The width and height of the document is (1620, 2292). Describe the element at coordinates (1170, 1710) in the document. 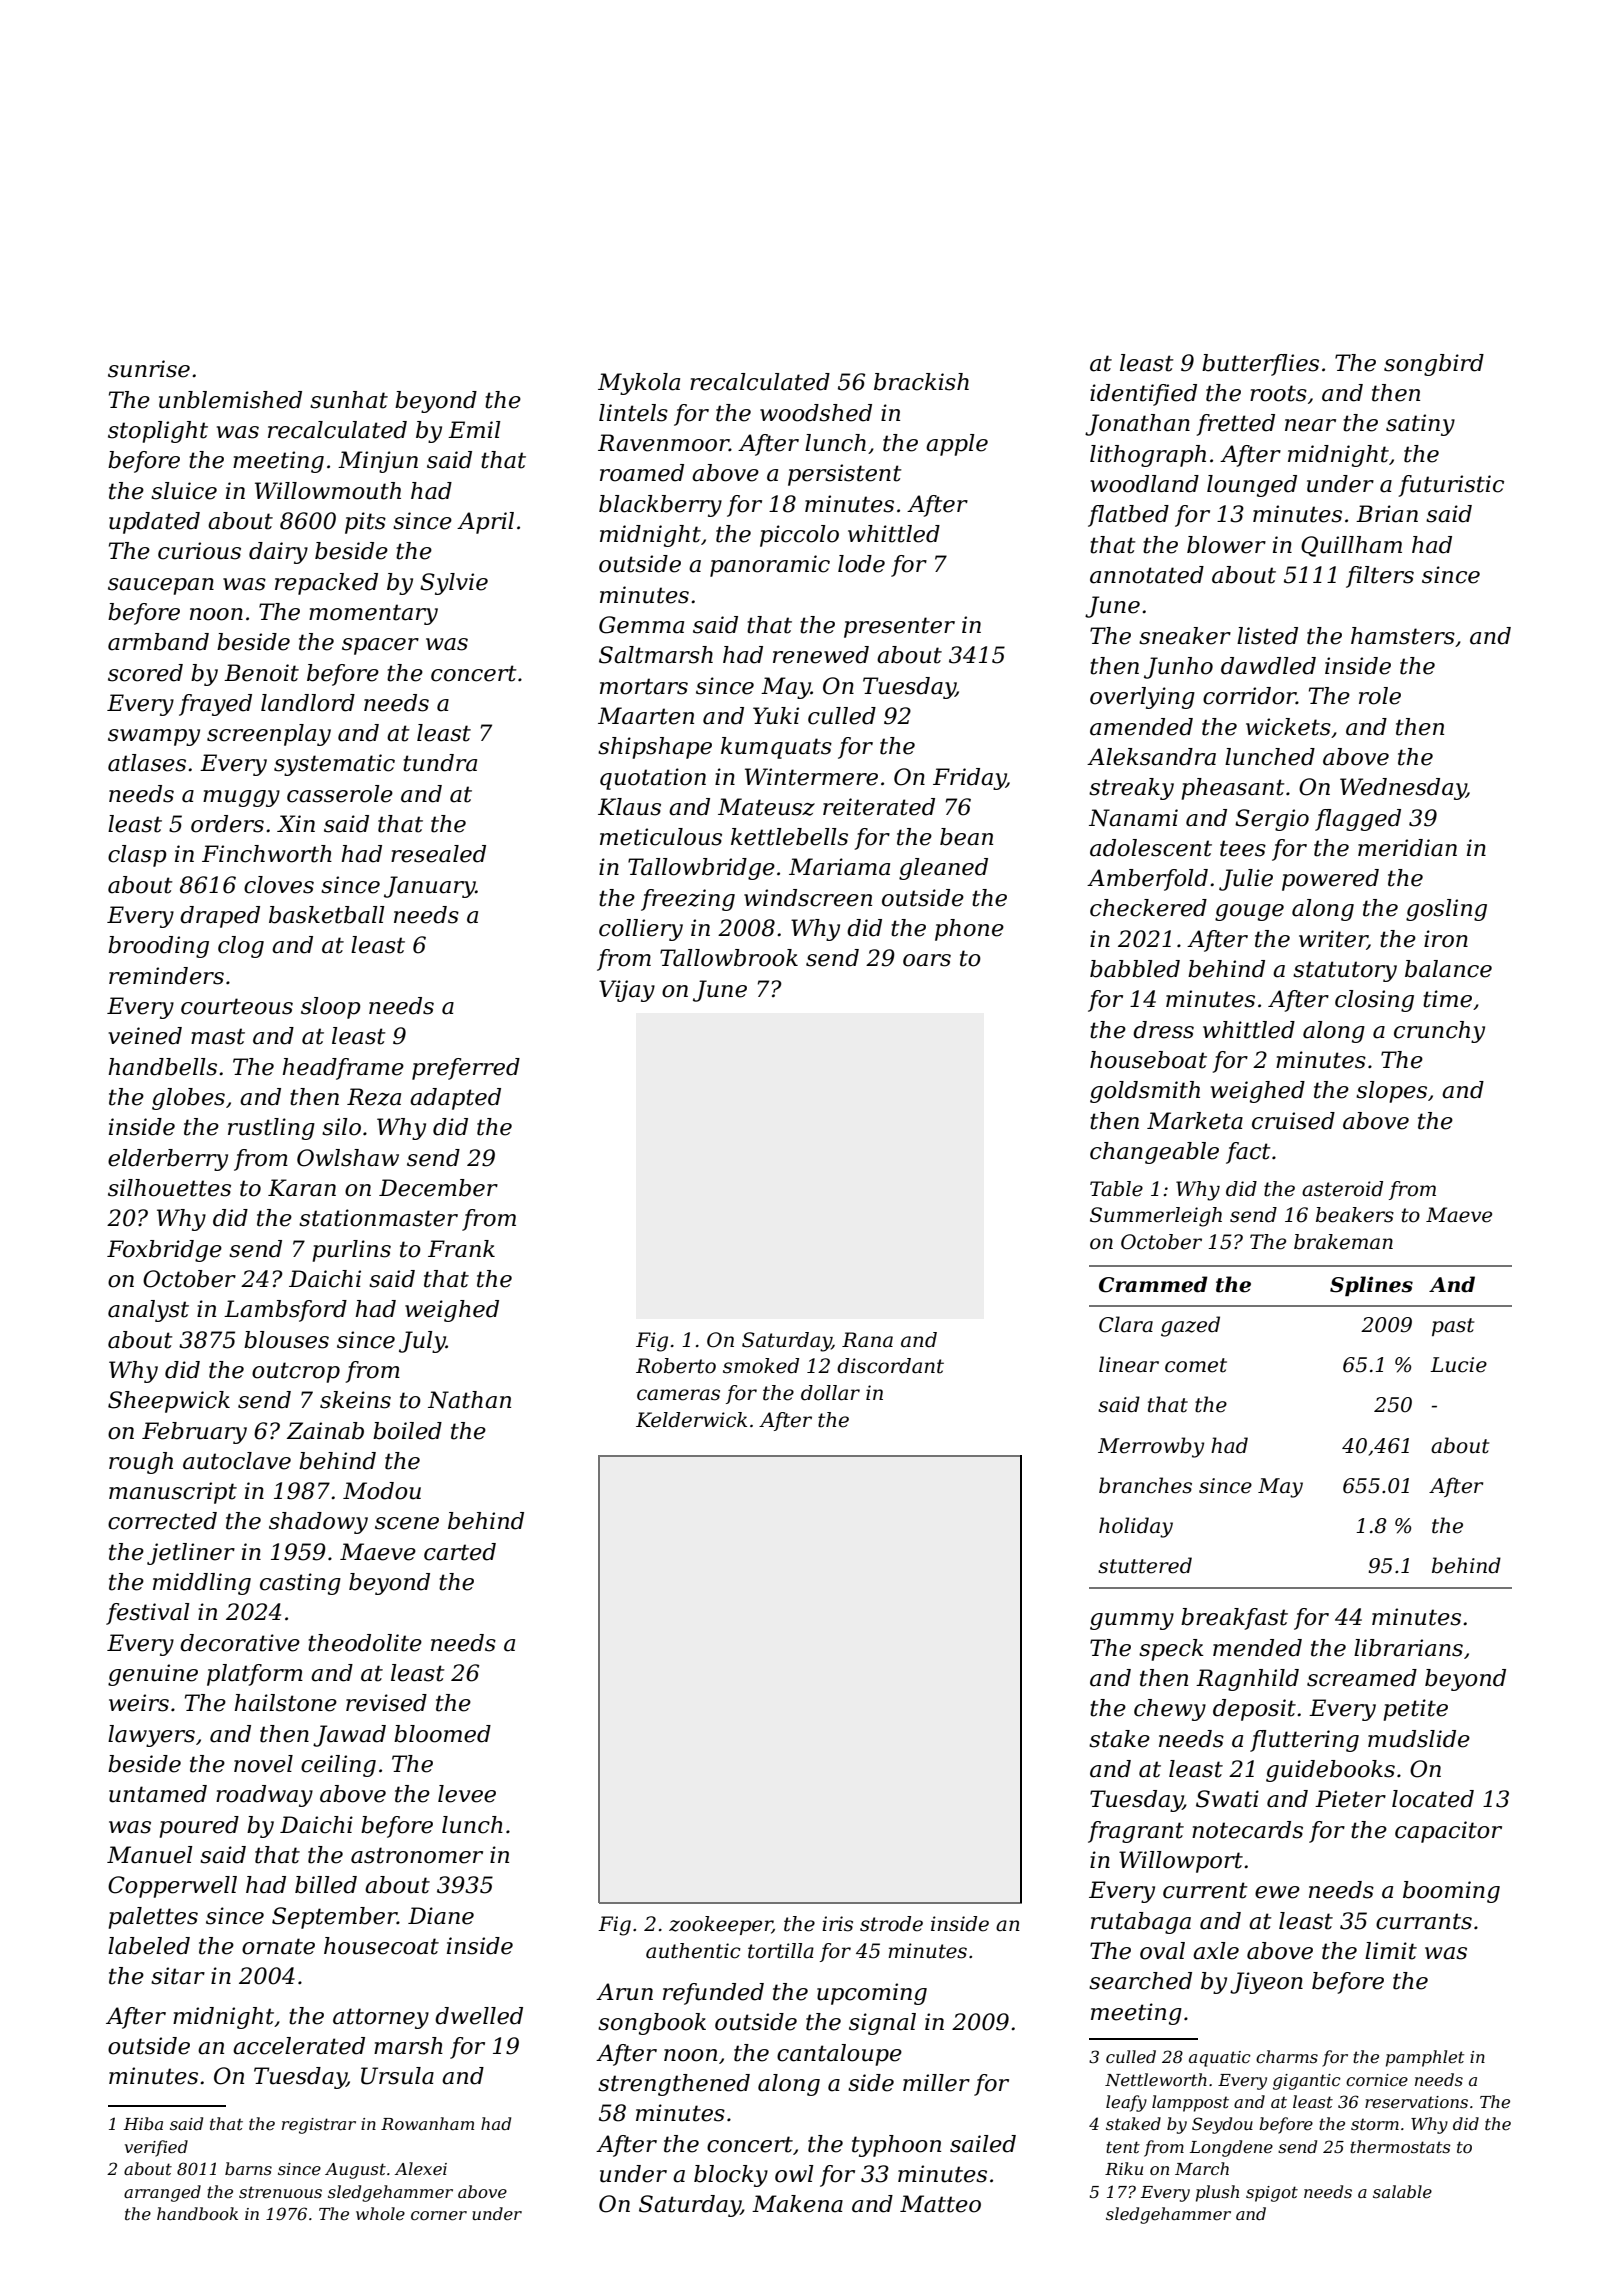

I see `chewy` at that location.
